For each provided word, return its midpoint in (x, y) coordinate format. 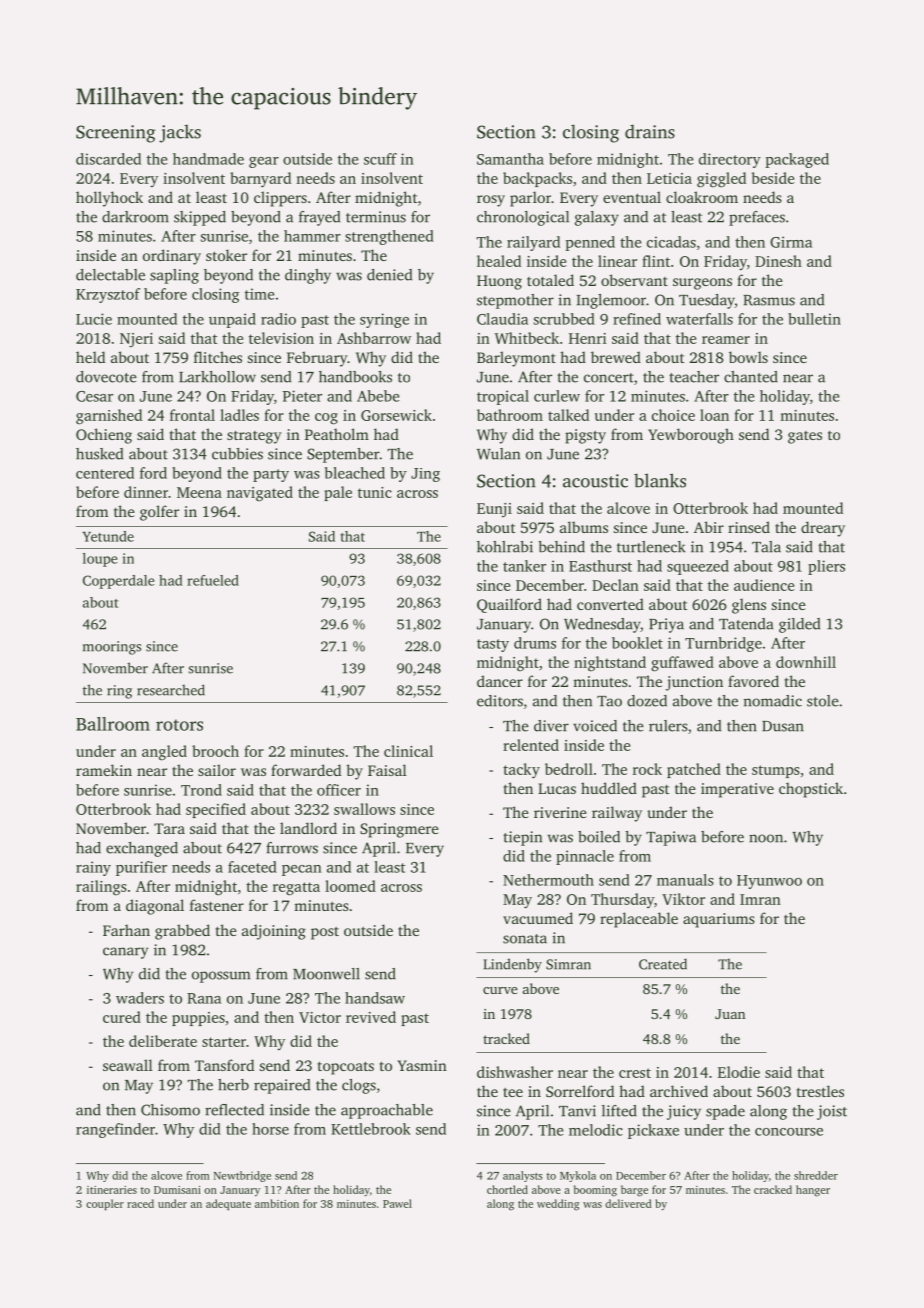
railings (101, 888)
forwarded (306, 770)
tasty (493, 645)
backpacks (537, 179)
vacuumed (538, 918)
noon (766, 838)
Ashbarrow (374, 338)
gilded (799, 625)
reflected (234, 1110)
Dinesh (778, 261)
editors (500, 701)
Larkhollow (217, 377)
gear (264, 162)
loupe (100, 560)
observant (634, 280)
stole (823, 701)
